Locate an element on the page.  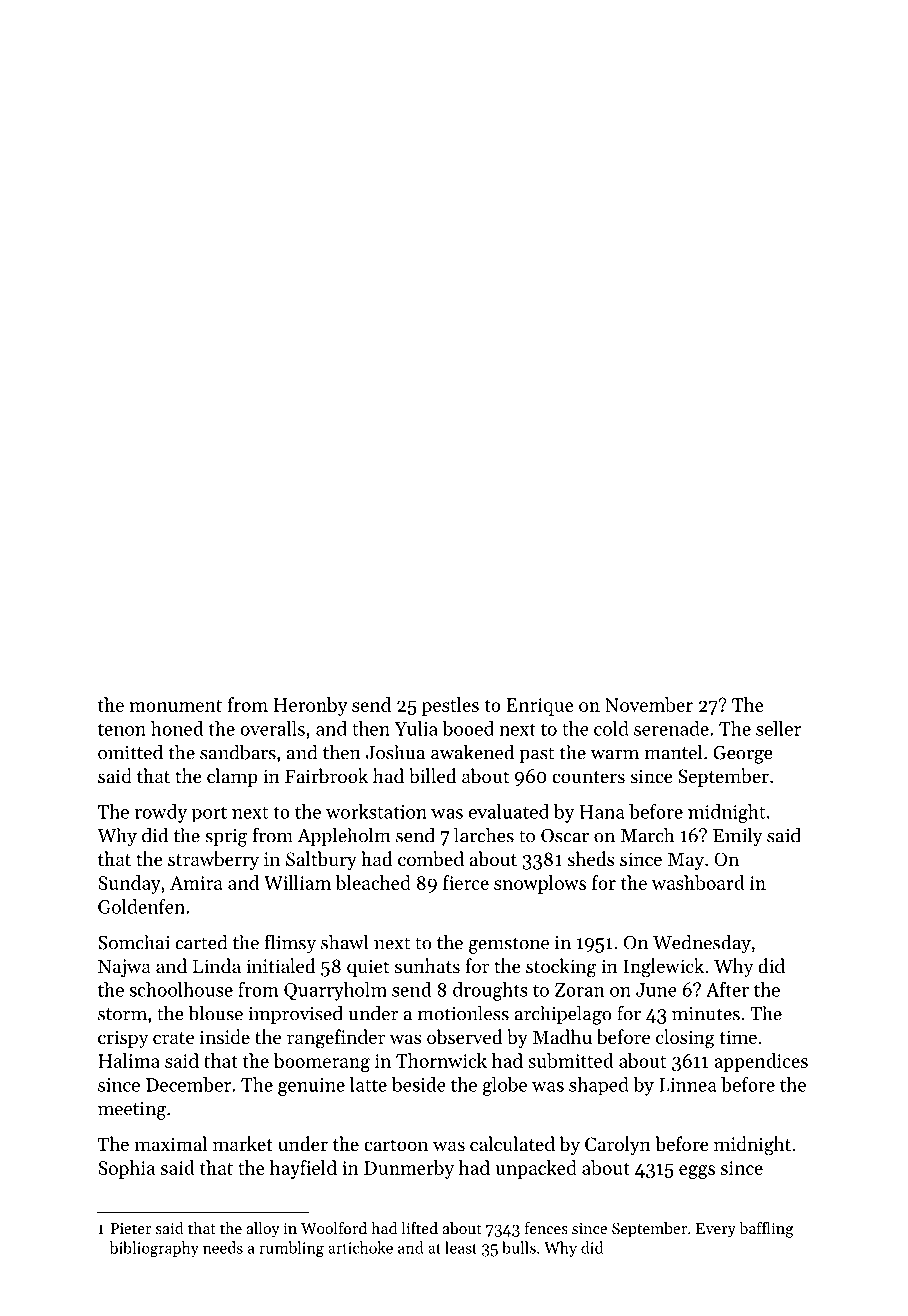
needs is located at coordinates (223, 1247).
